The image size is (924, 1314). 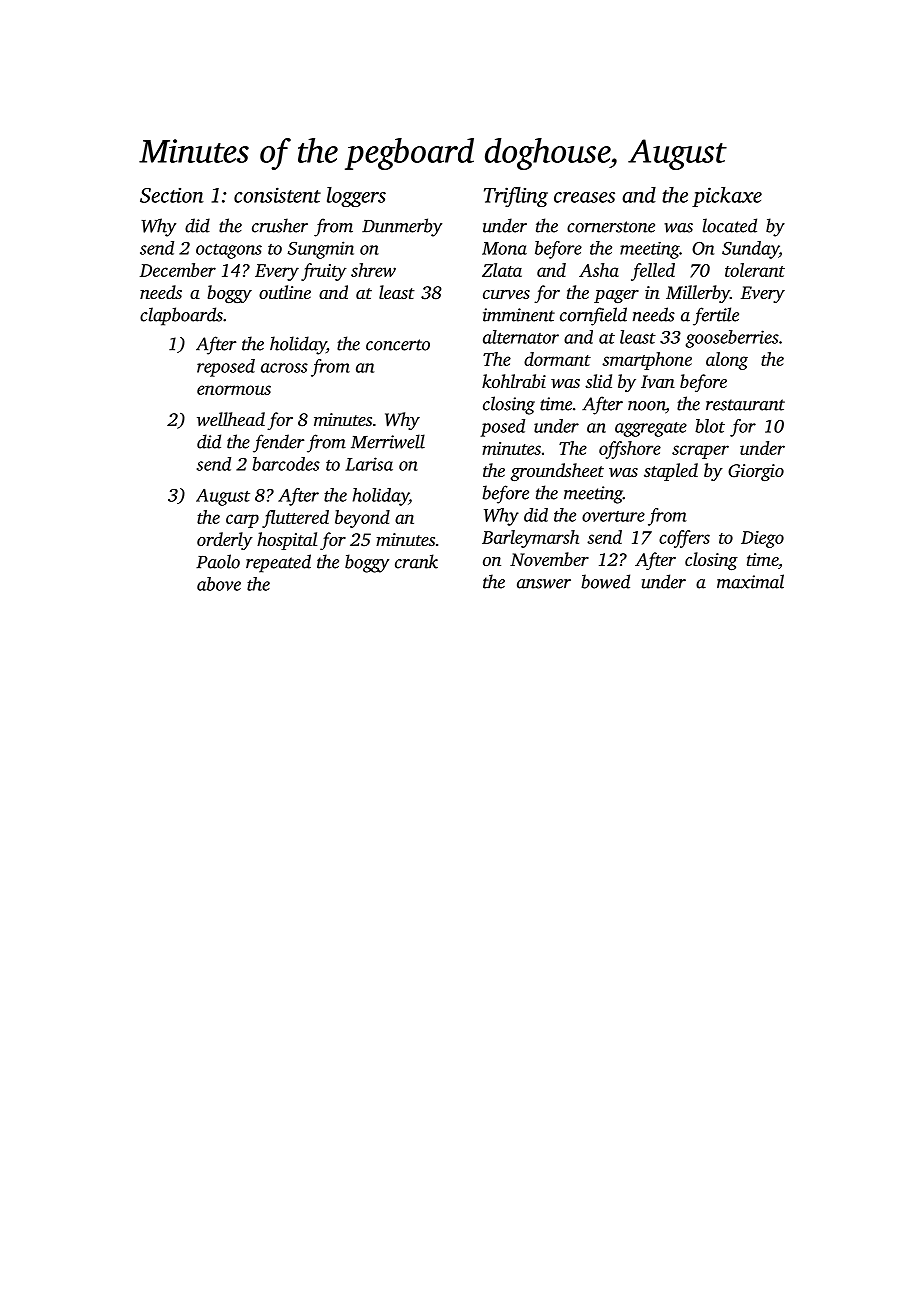 What do you see at coordinates (732, 339) in the document?
I see `gooseberries` at bounding box center [732, 339].
